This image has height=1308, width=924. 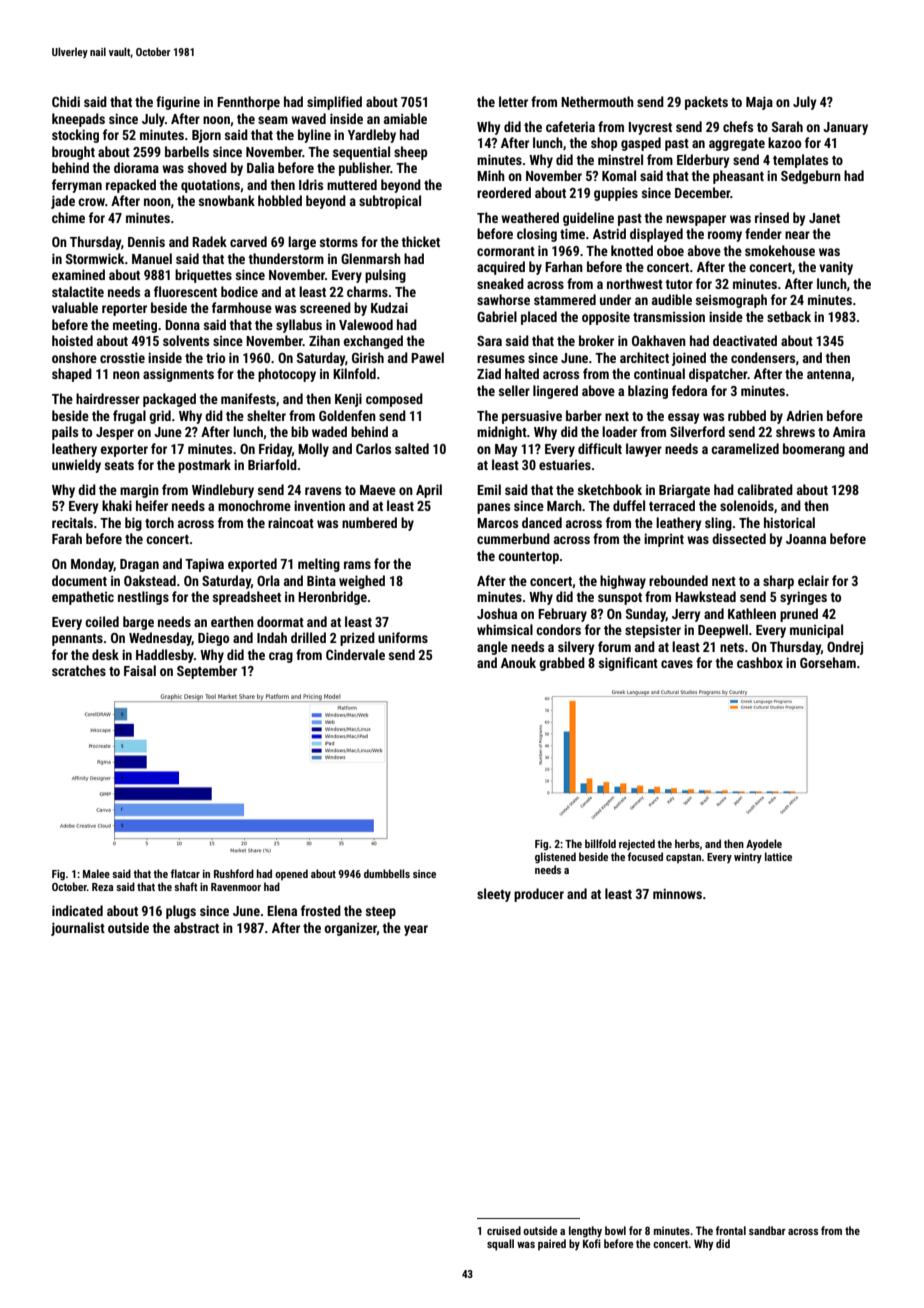 What do you see at coordinates (500, 1245) in the image?
I see `squall` at bounding box center [500, 1245].
